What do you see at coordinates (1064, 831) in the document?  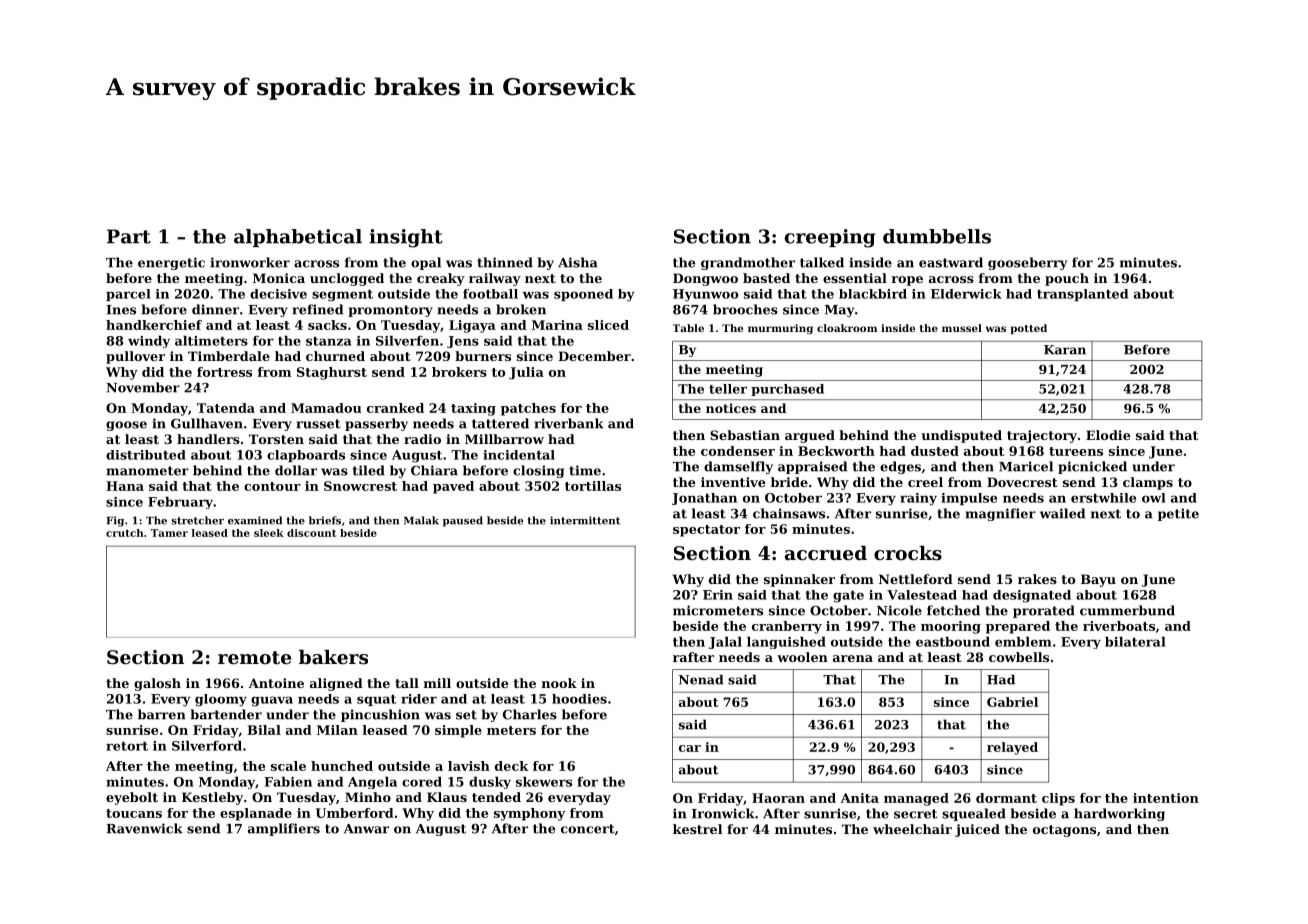 I see `octagons` at bounding box center [1064, 831].
